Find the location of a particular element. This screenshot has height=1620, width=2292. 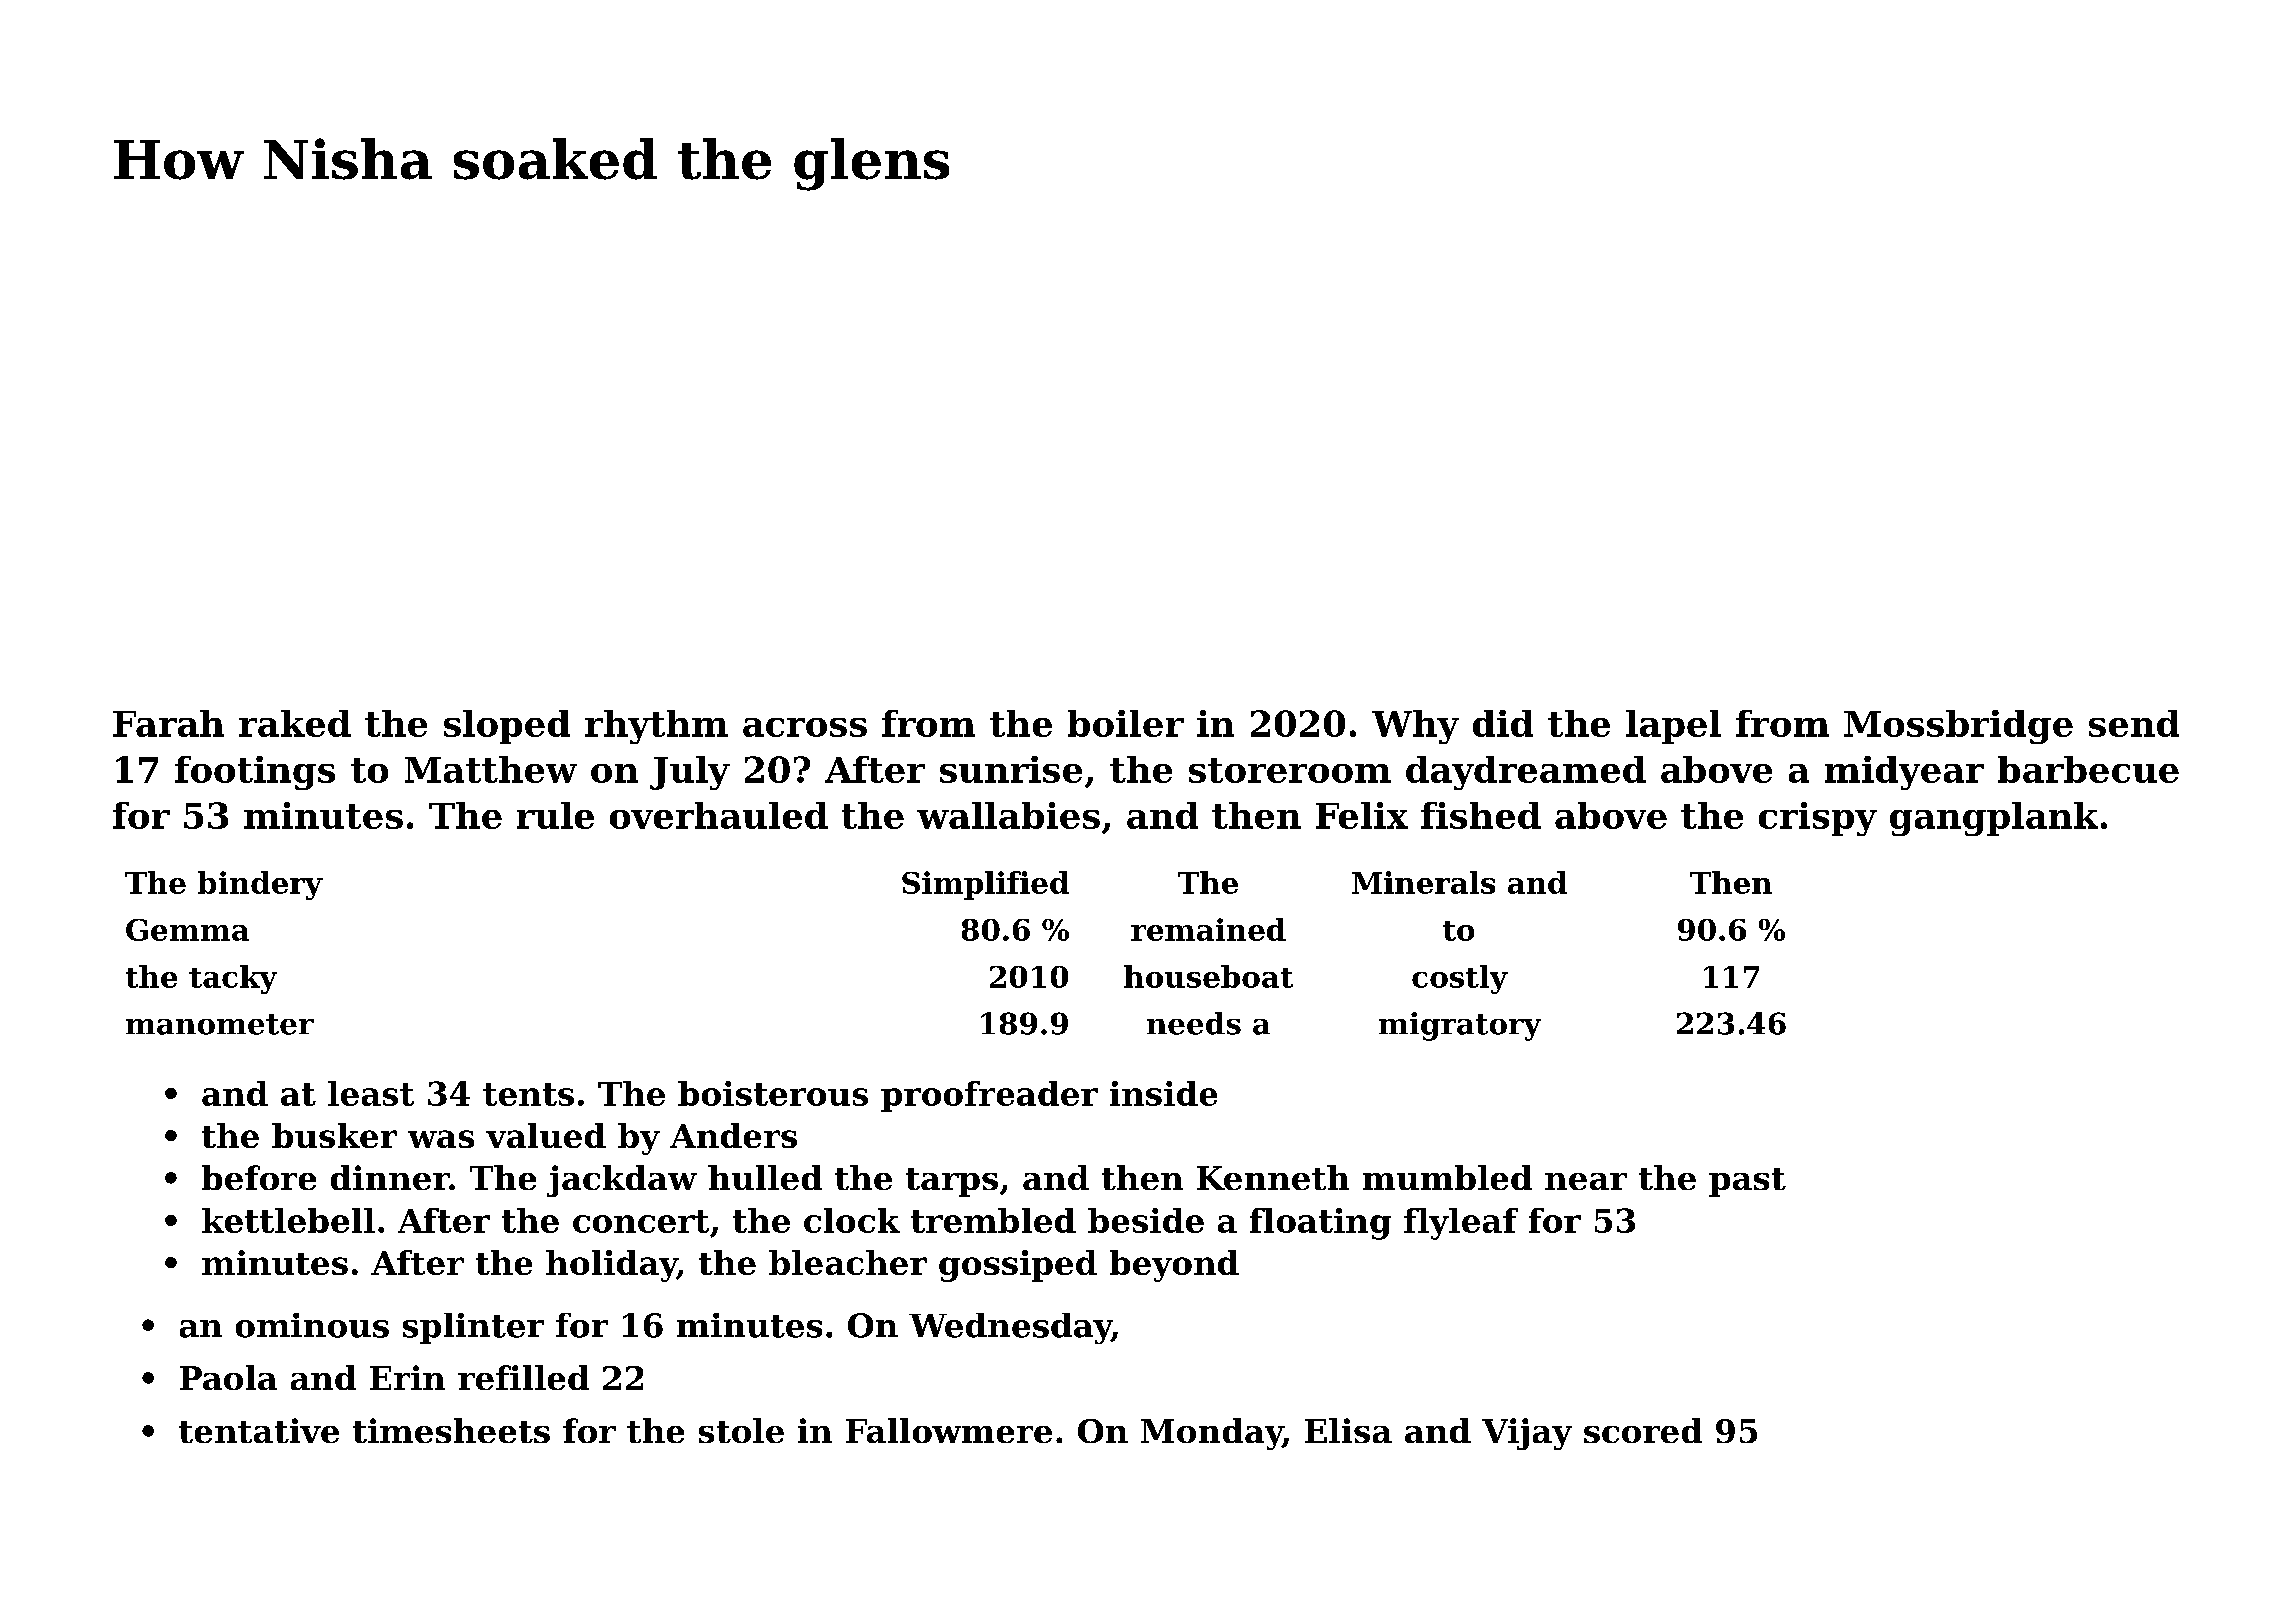

hulled is located at coordinates (765, 1177).
